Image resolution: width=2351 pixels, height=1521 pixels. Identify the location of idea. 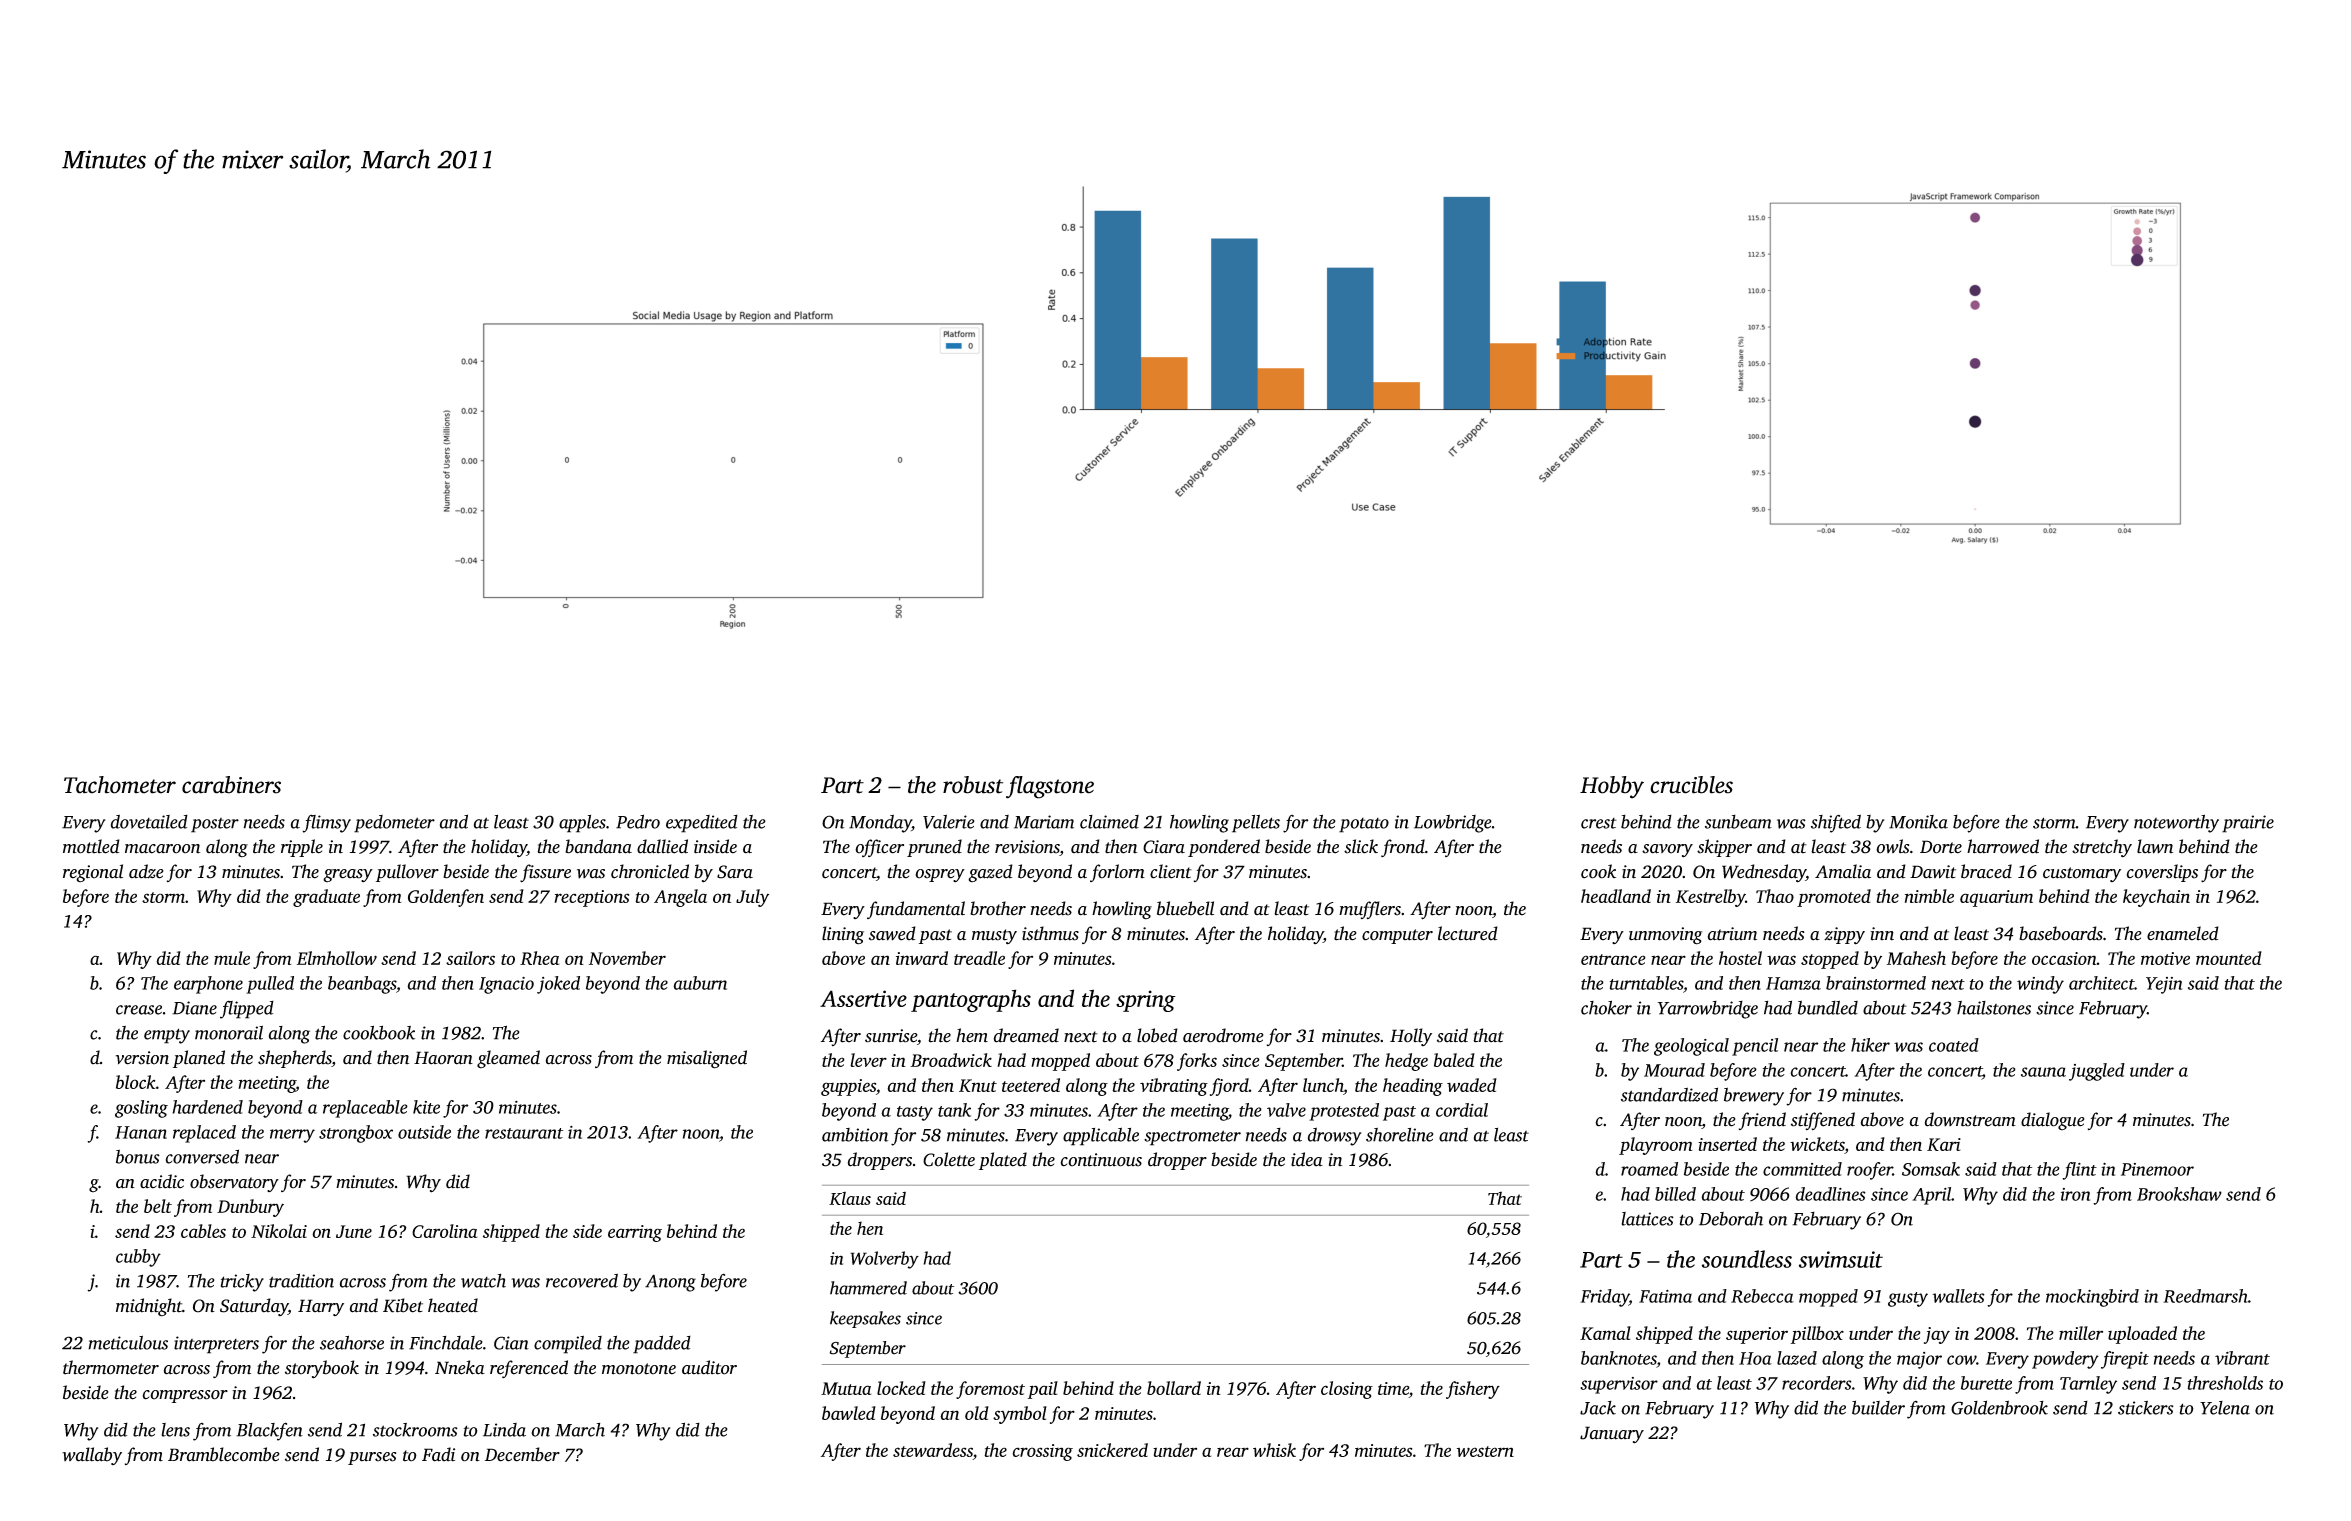
(1307, 1159).
